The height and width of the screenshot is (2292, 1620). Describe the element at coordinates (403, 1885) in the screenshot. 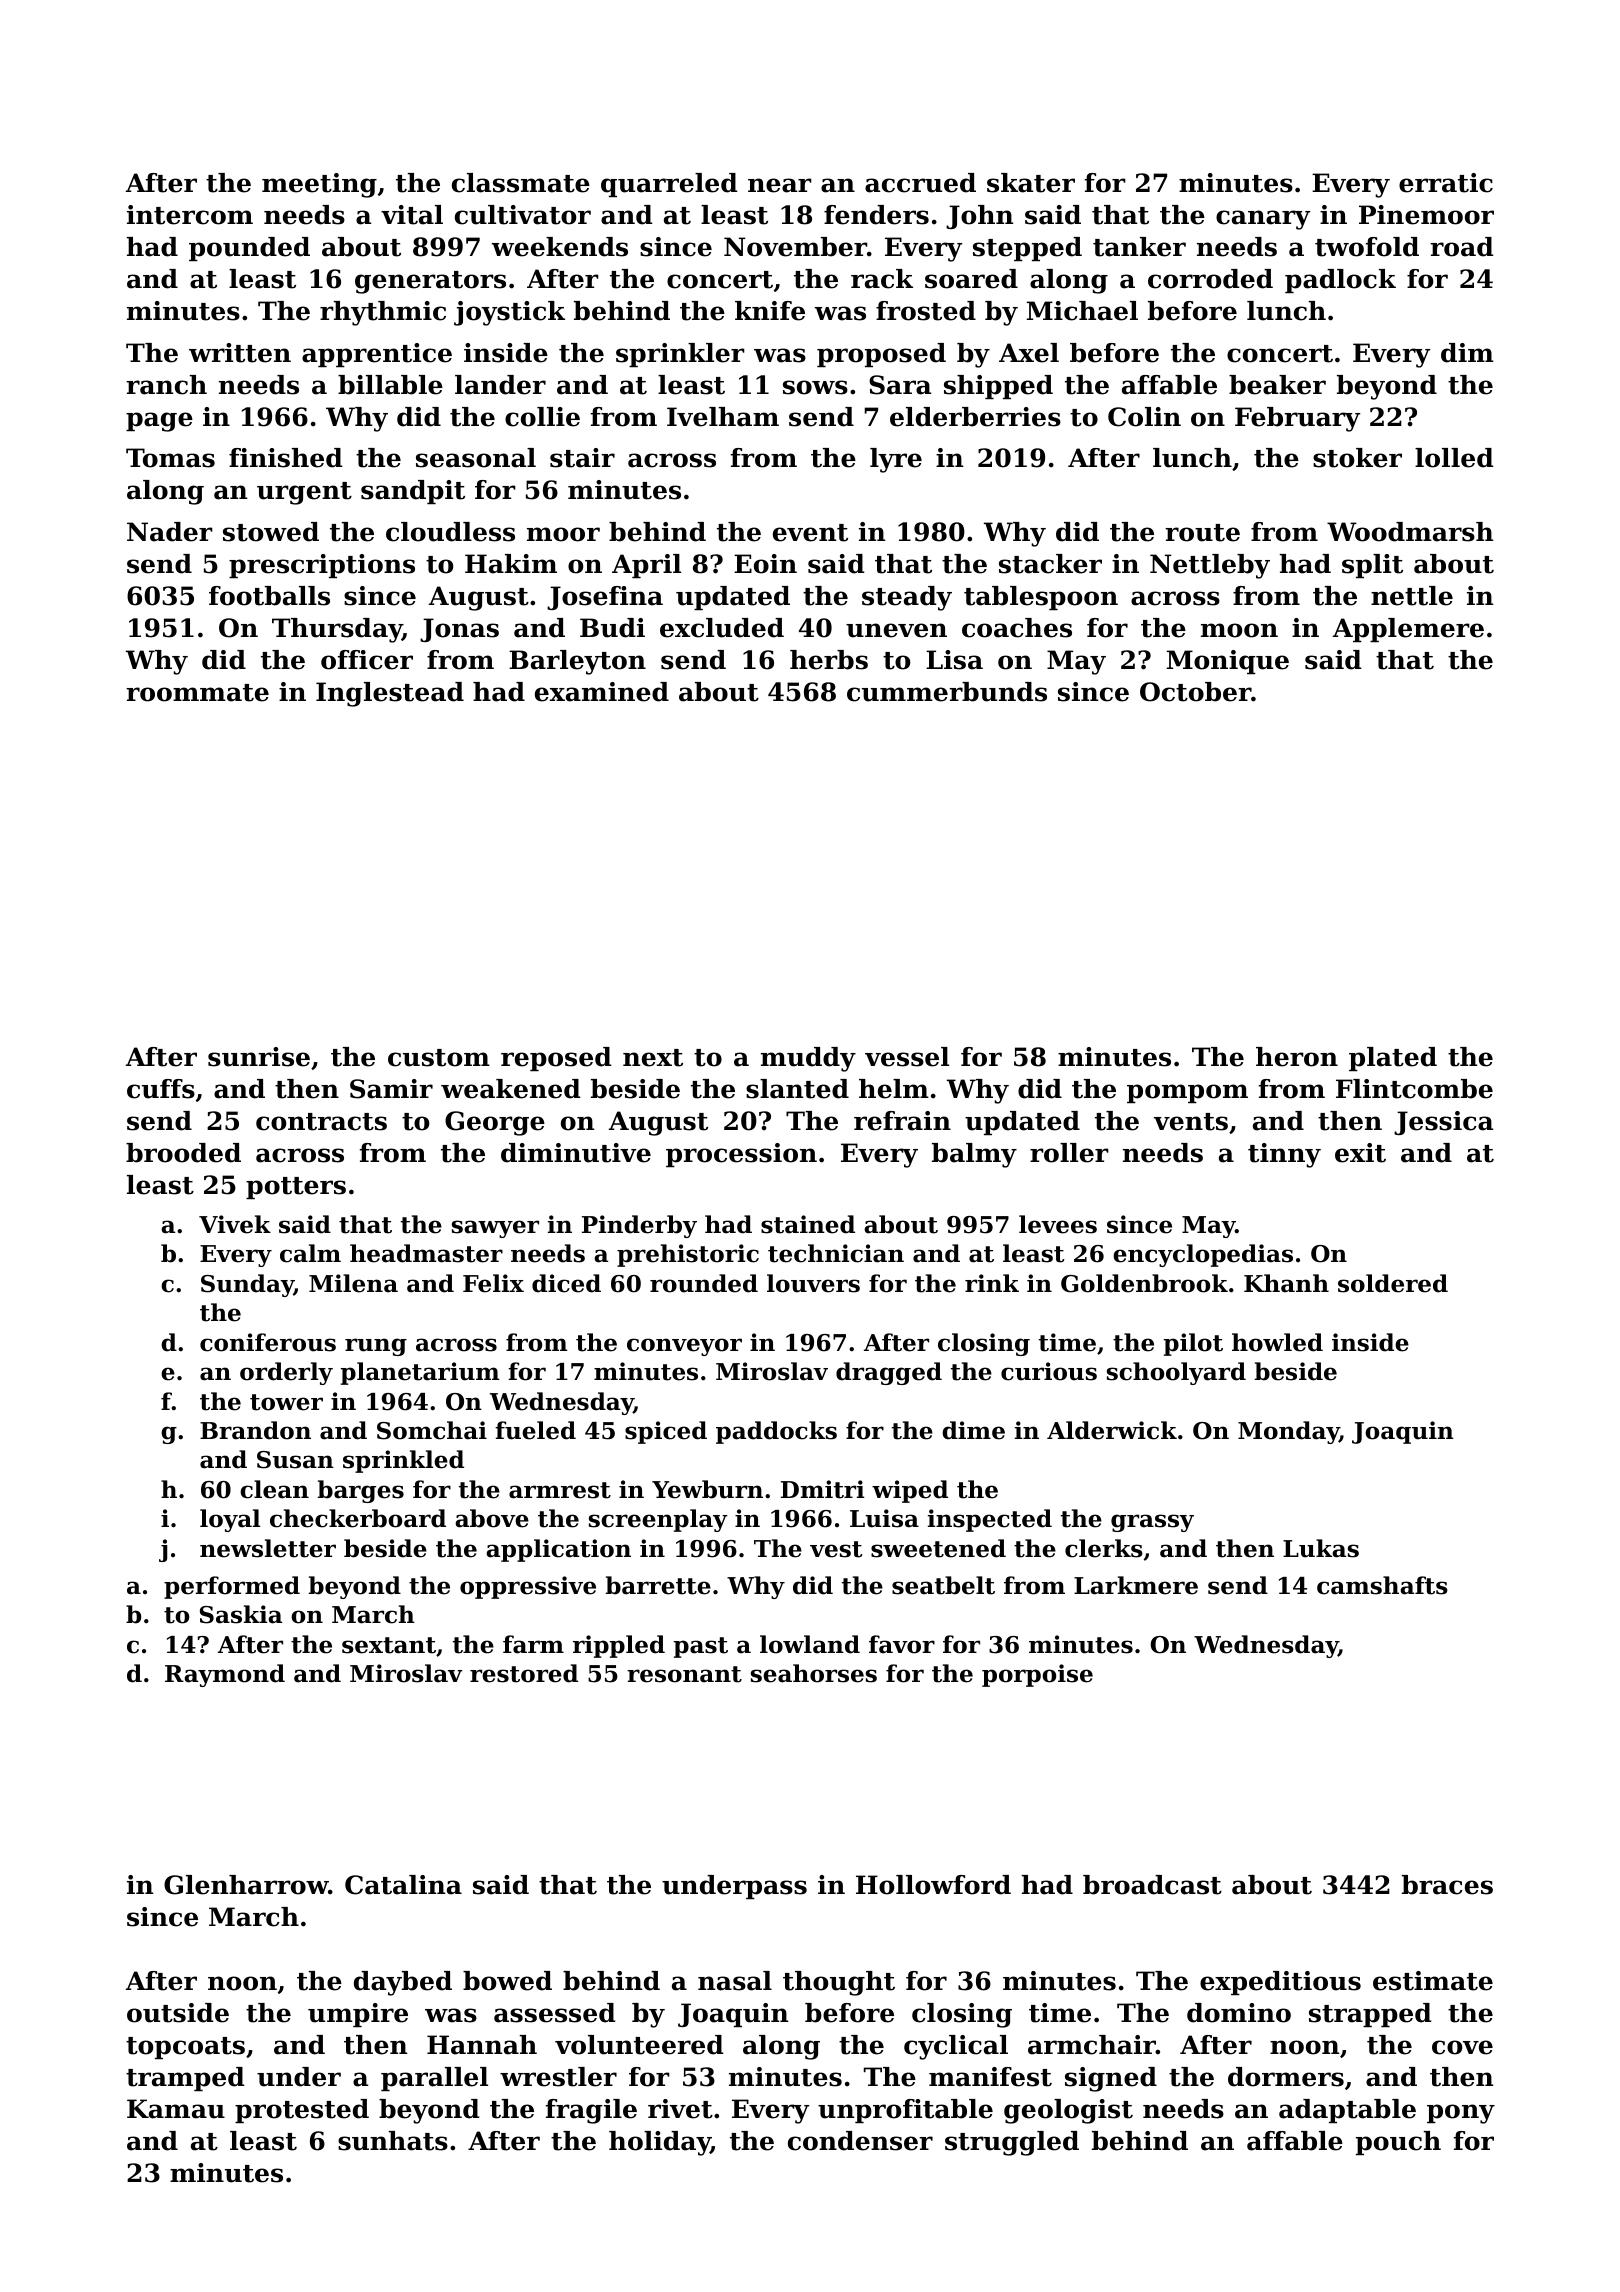

I see `Catalina` at that location.
